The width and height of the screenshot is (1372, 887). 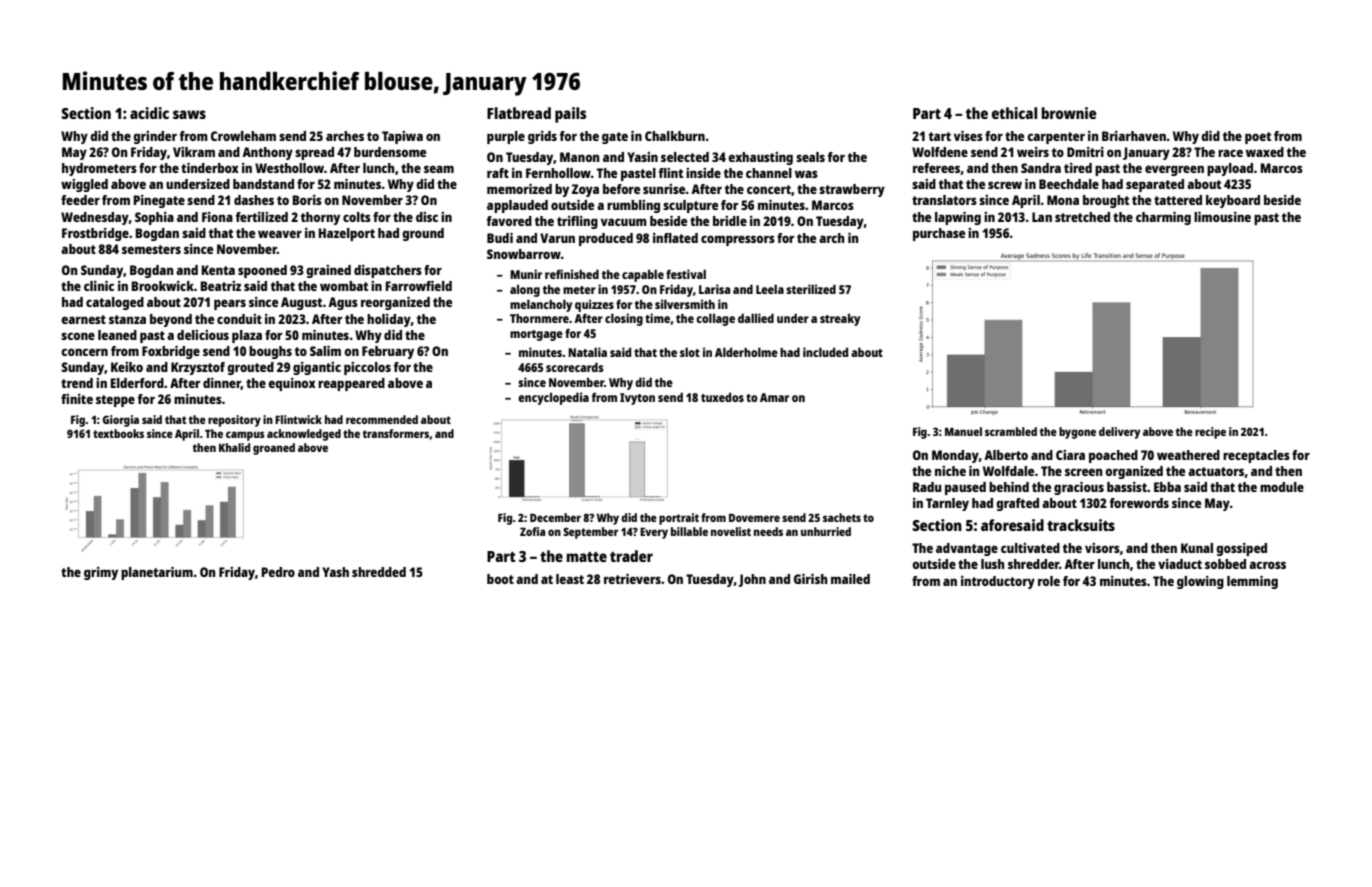 What do you see at coordinates (328, 271) in the screenshot?
I see `grained` at bounding box center [328, 271].
